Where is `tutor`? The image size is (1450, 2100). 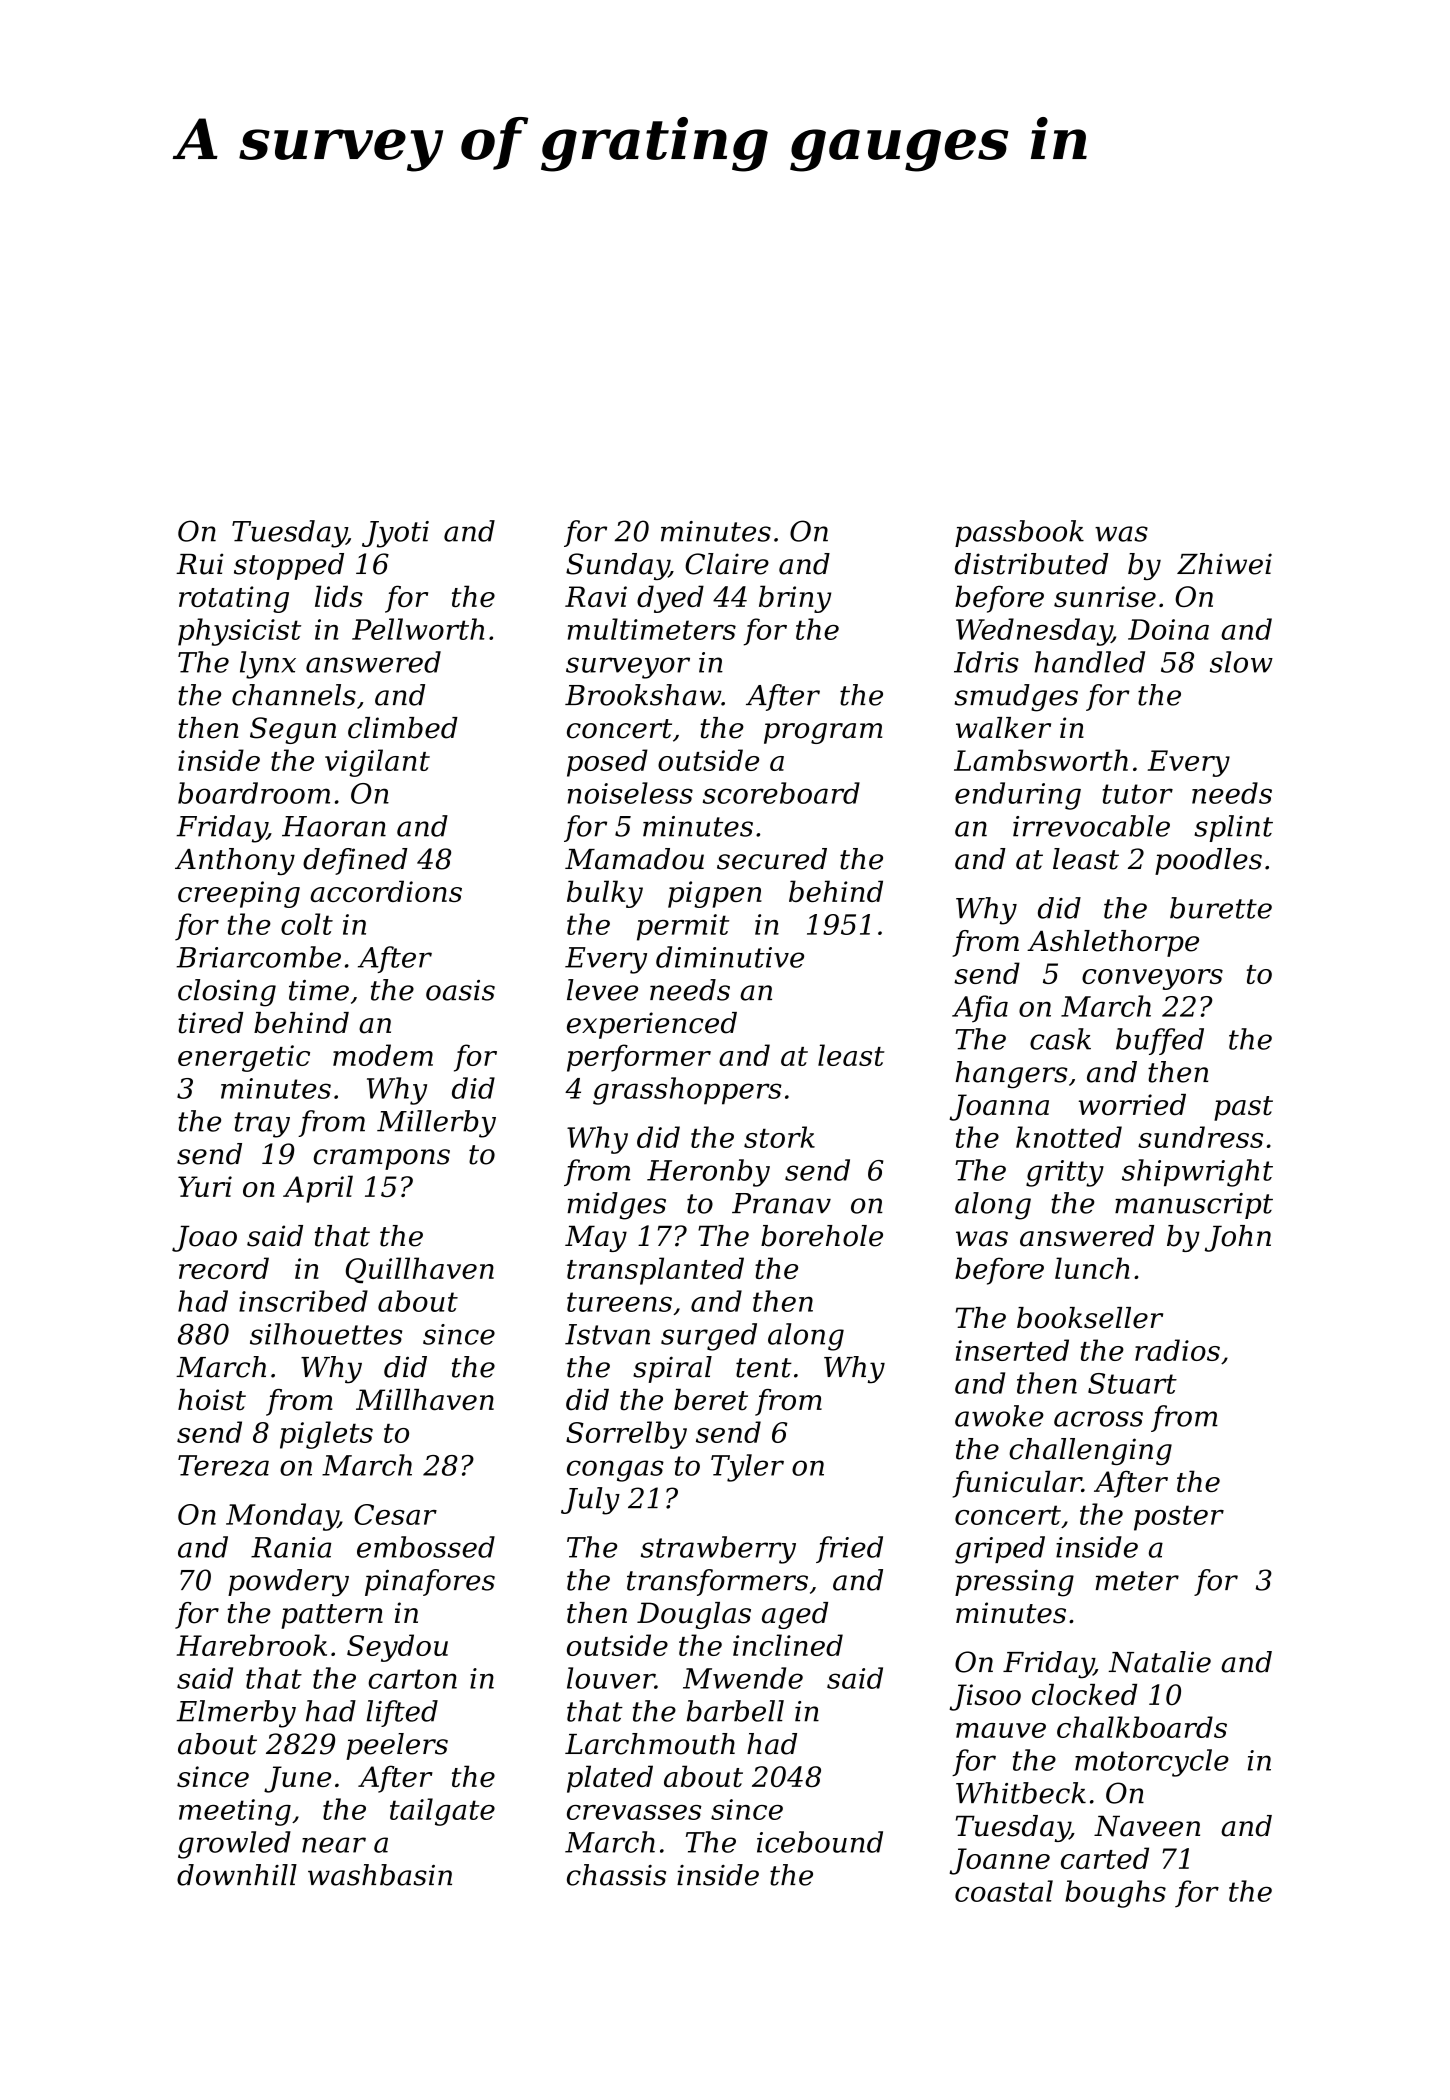 tutor is located at coordinates (1138, 794).
